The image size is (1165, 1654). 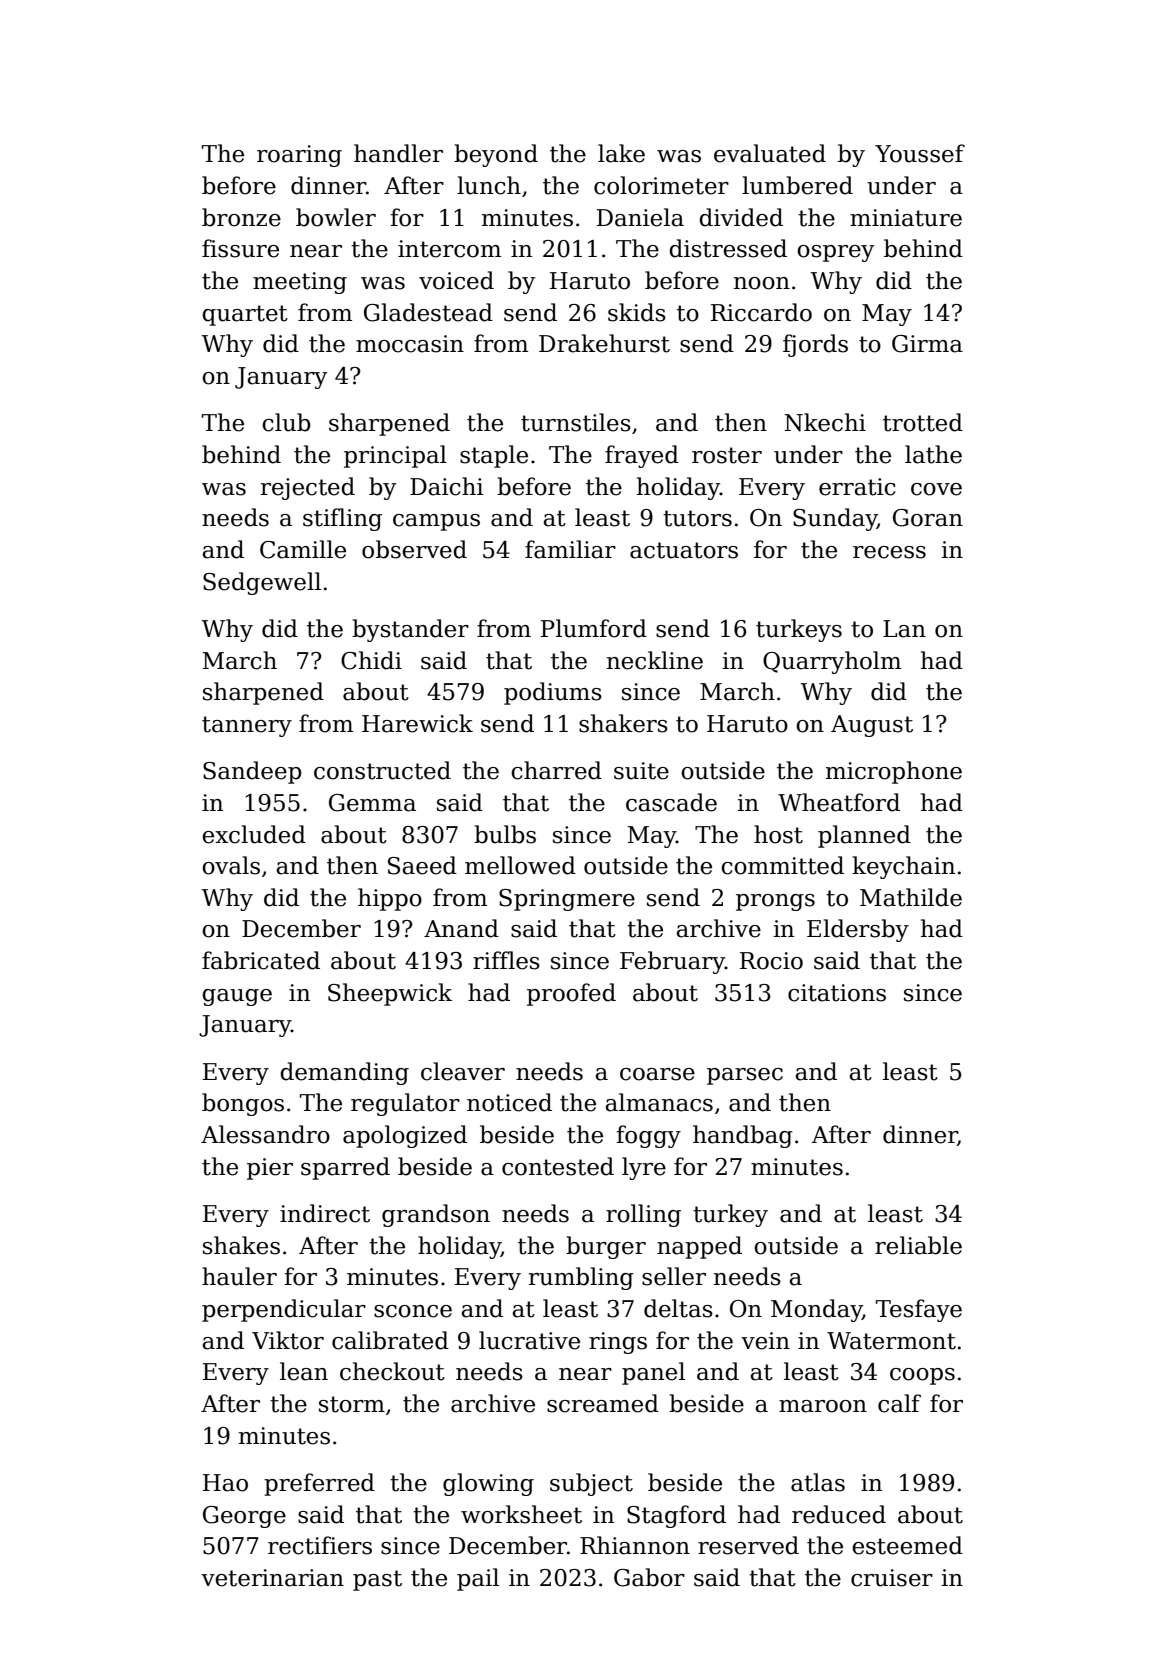 I want to click on hippo, so click(x=390, y=899).
